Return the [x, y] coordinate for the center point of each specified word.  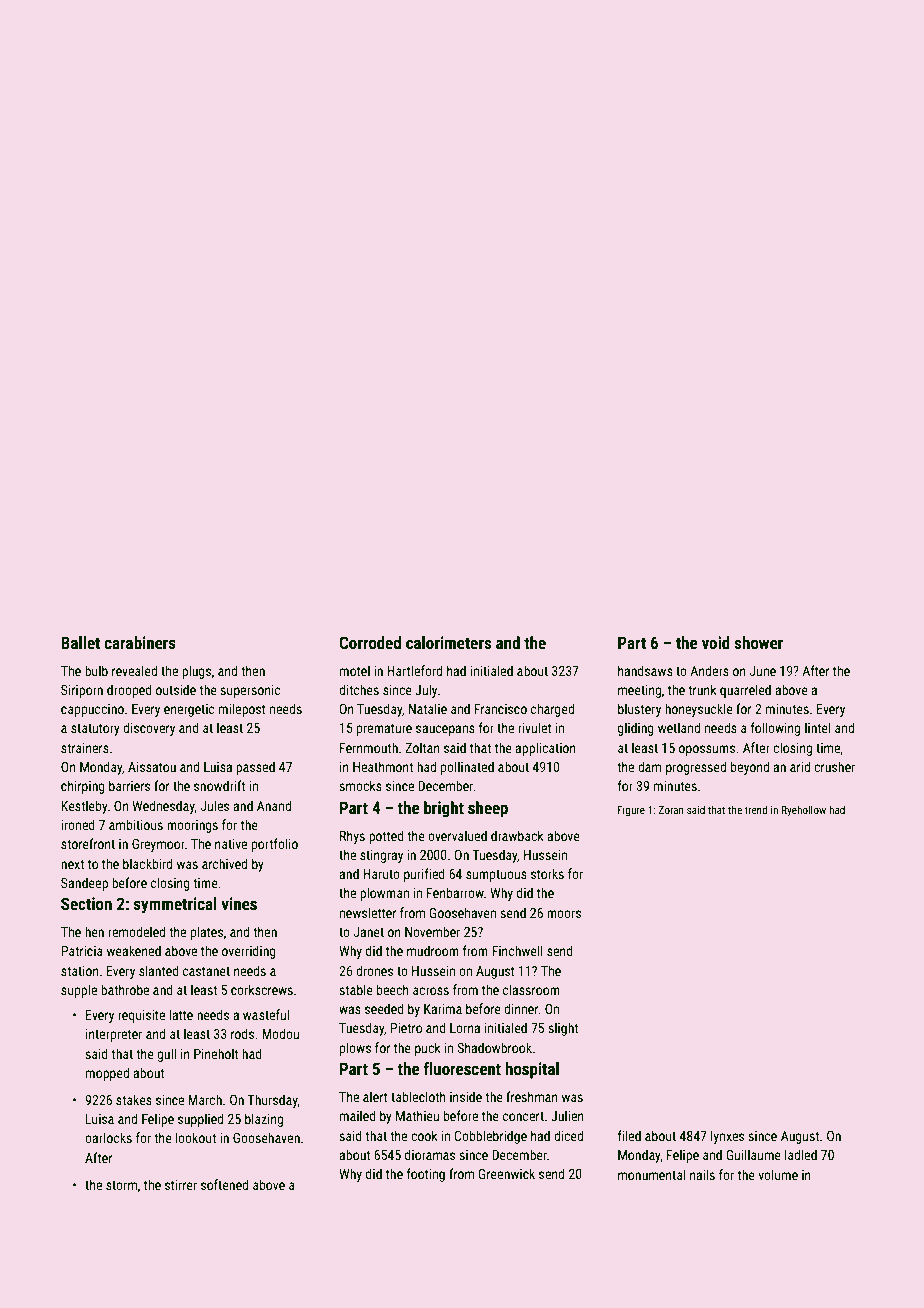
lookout [196, 1137]
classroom [531, 989]
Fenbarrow [455, 892]
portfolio [275, 845]
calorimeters [448, 642]
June [763, 671]
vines [239, 903]
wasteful [266, 1014]
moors [564, 914]
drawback [517, 835]
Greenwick [506, 1173]
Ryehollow [804, 810]
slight [563, 1029]
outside [176, 689]
